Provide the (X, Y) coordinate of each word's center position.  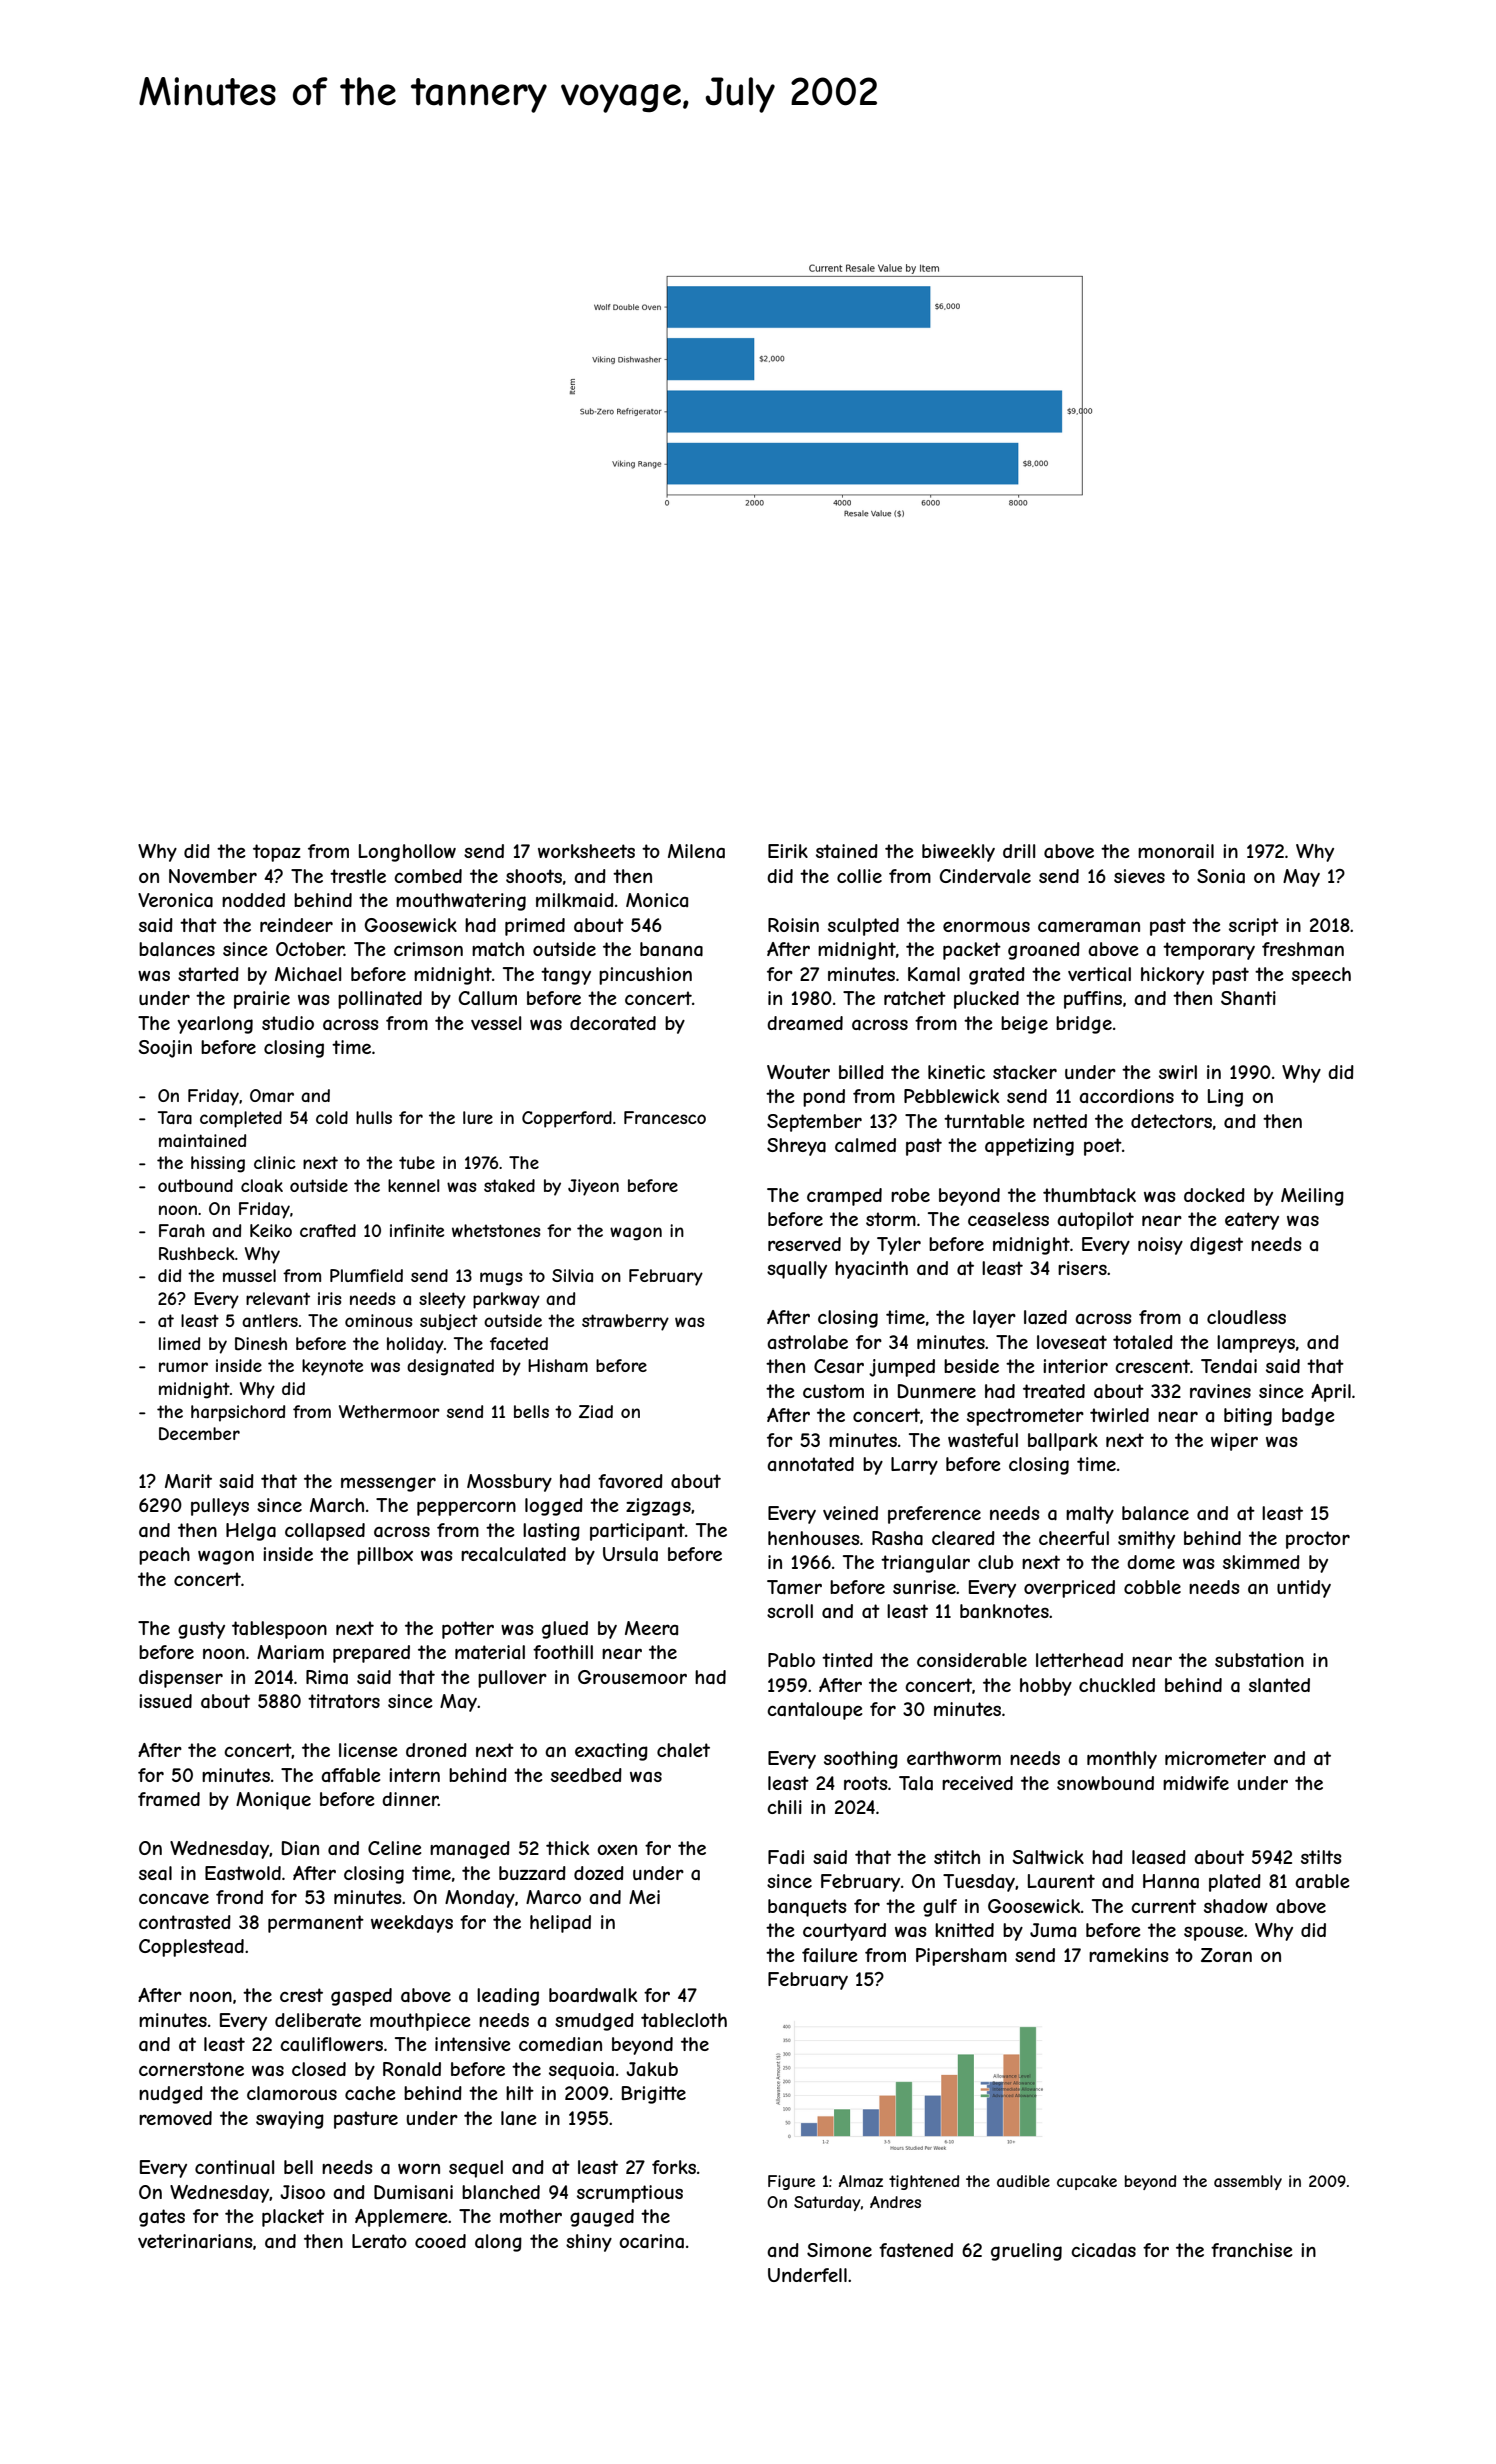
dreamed (805, 1023)
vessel (496, 1023)
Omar (272, 1095)
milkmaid (575, 900)
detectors (1171, 1121)
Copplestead (191, 1948)
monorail (1176, 851)
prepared (371, 1654)
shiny (589, 2243)
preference (934, 1515)
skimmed (1261, 1562)
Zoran (1226, 1955)
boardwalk (593, 1995)
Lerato (379, 2241)
